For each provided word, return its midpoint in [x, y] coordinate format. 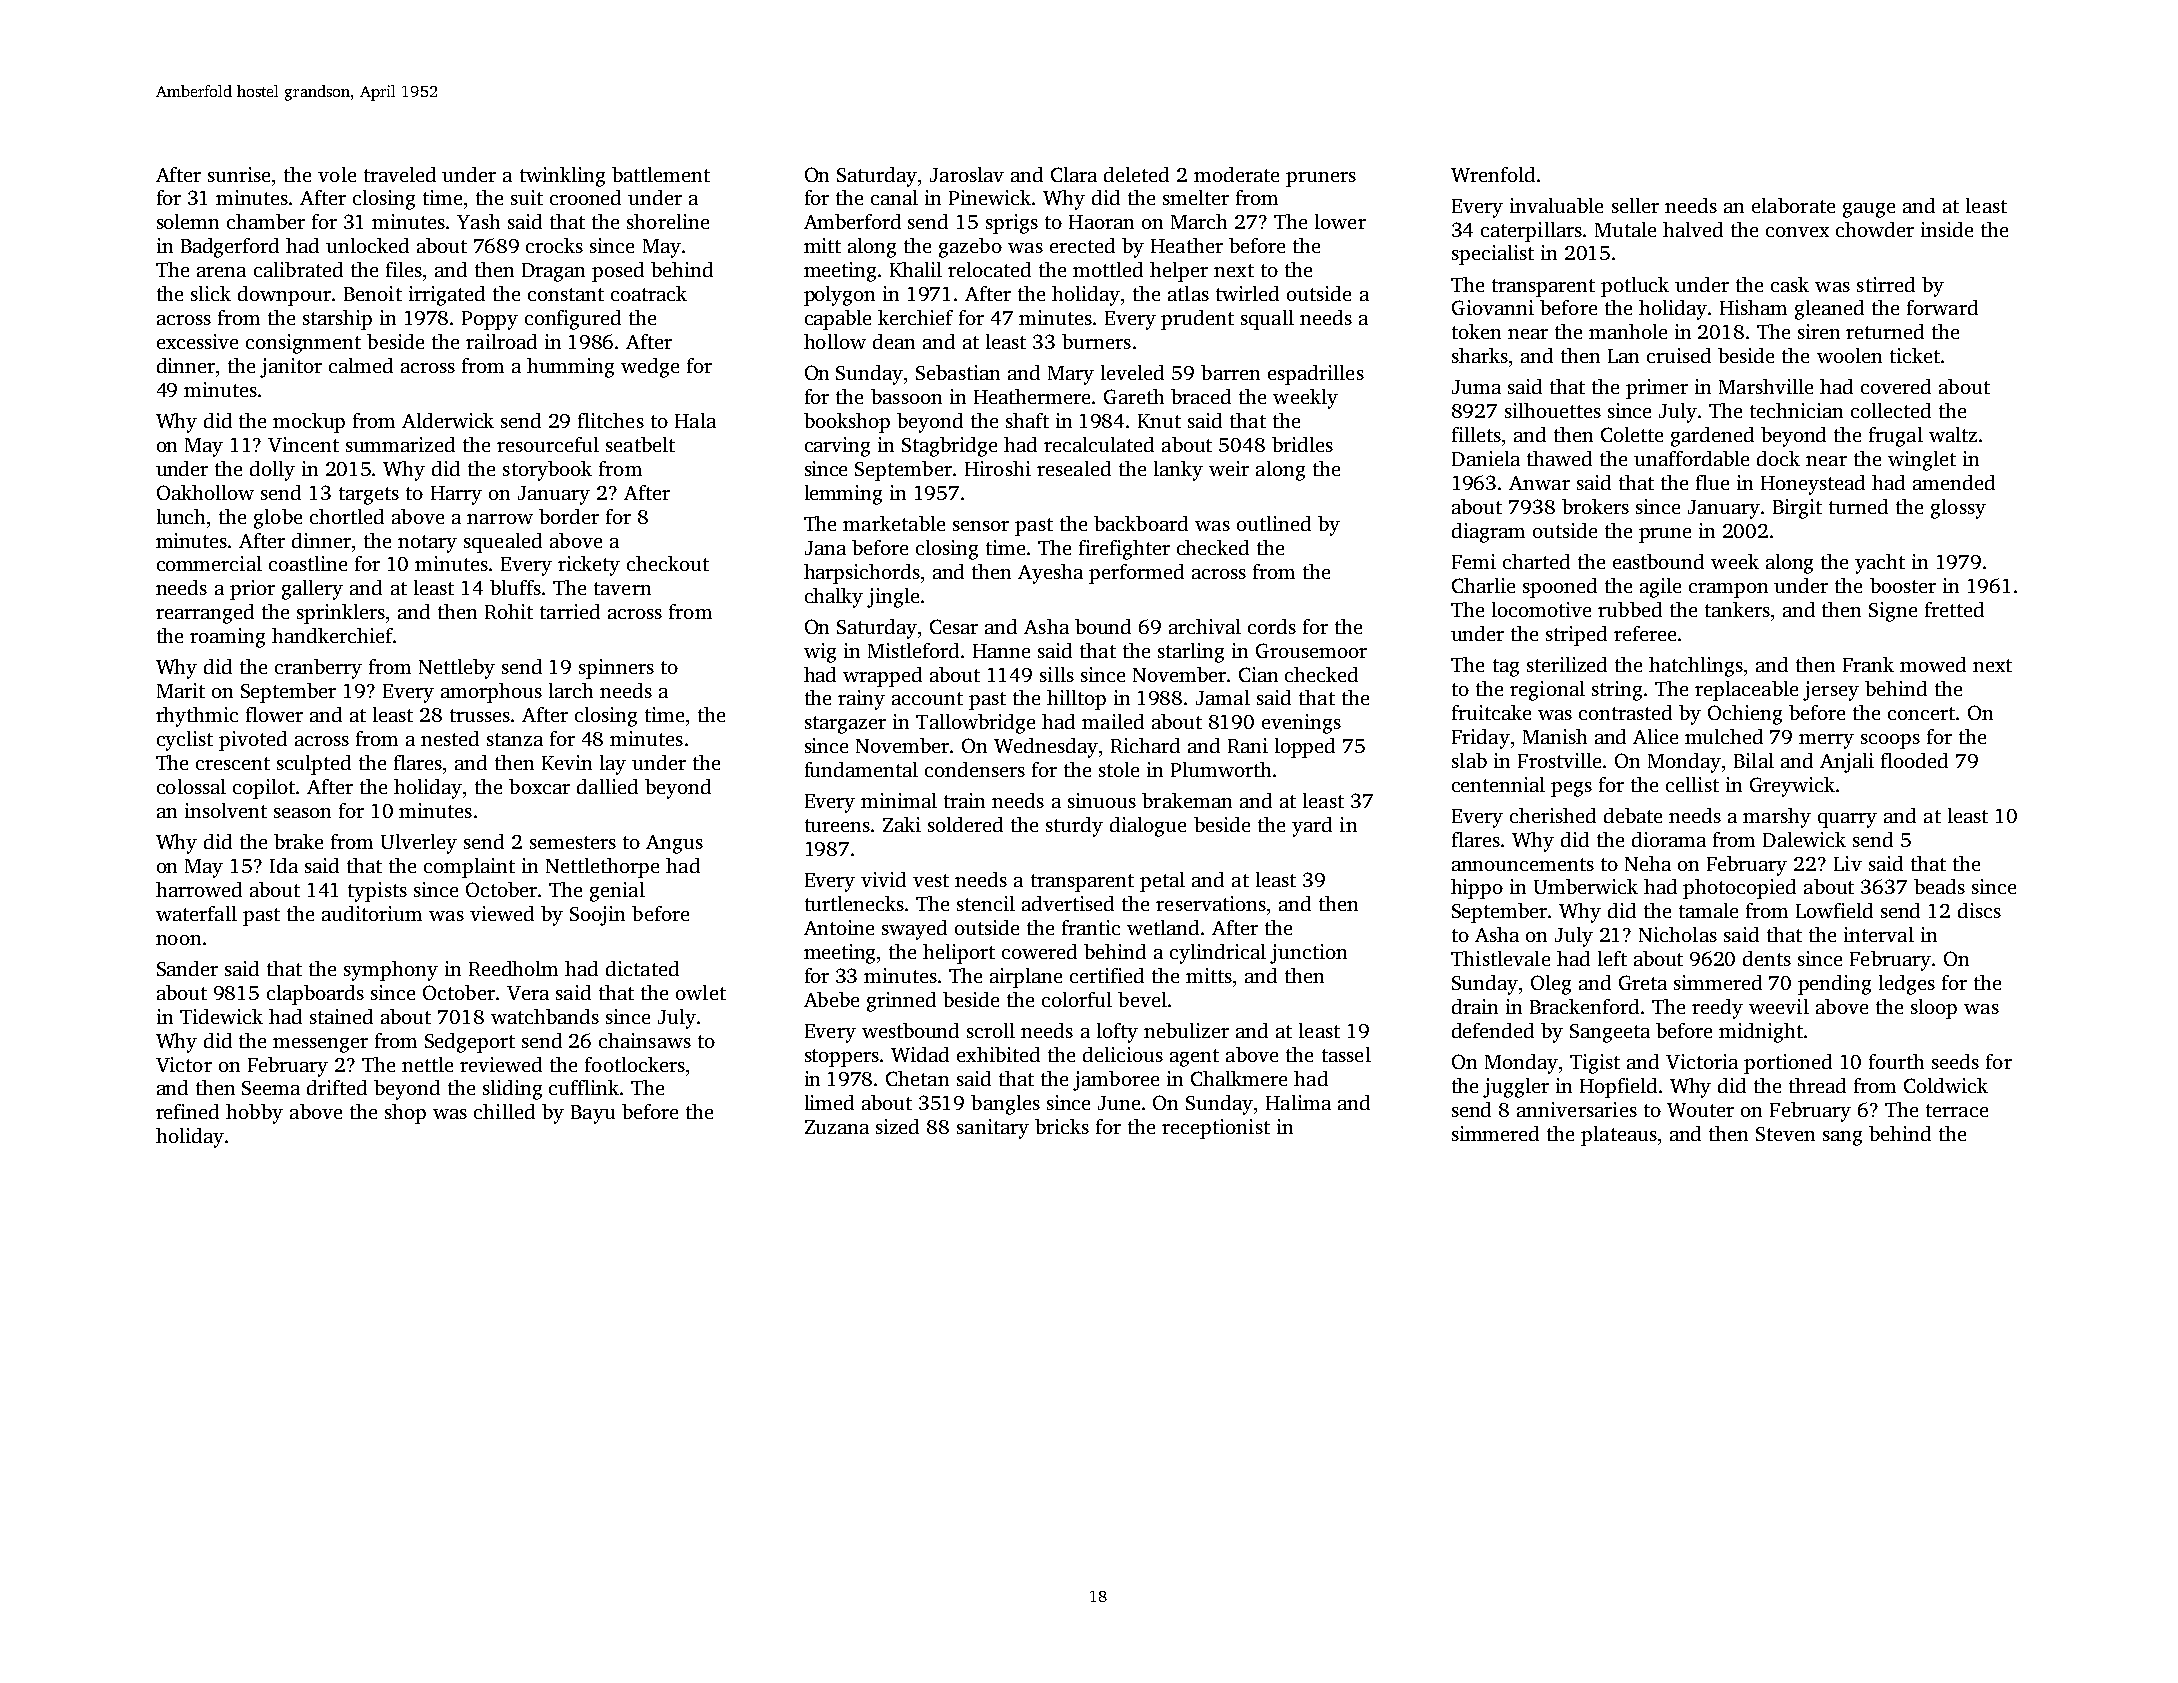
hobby [254, 1114]
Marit [181, 690]
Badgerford [230, 248]
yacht [1880, 564]
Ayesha [1050, 574]
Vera [528, 993]
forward [1942, 307]
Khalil [916, 269]
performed [1136, 574]
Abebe [831, 999]
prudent [1197, 320]
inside [1947, 229]
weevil [1779, 1006]
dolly [272, 471]
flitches [611, 420]
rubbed [1630, 609]
